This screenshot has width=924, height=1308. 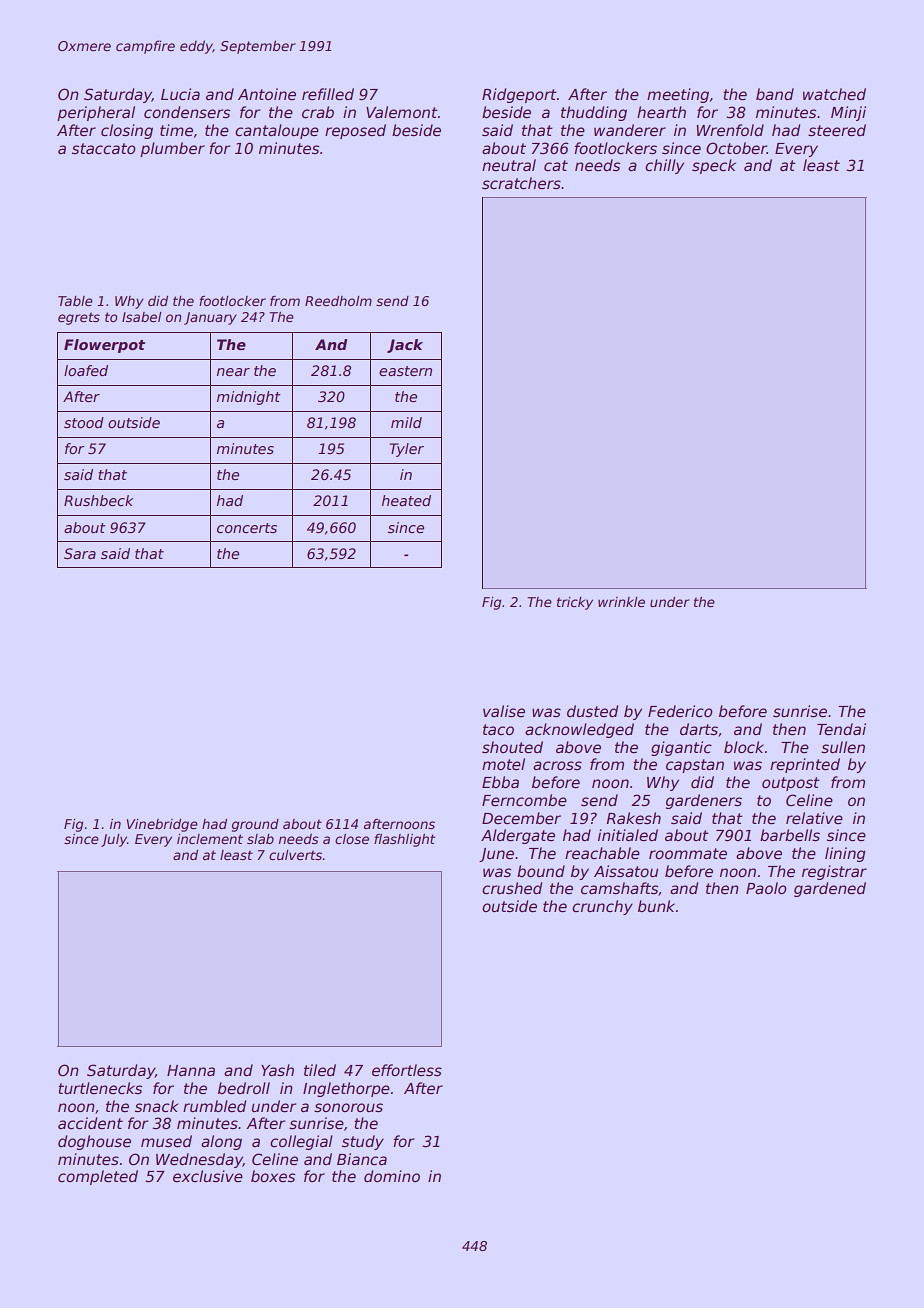 I want to click on Lucia, so click(x=180, y=94).
